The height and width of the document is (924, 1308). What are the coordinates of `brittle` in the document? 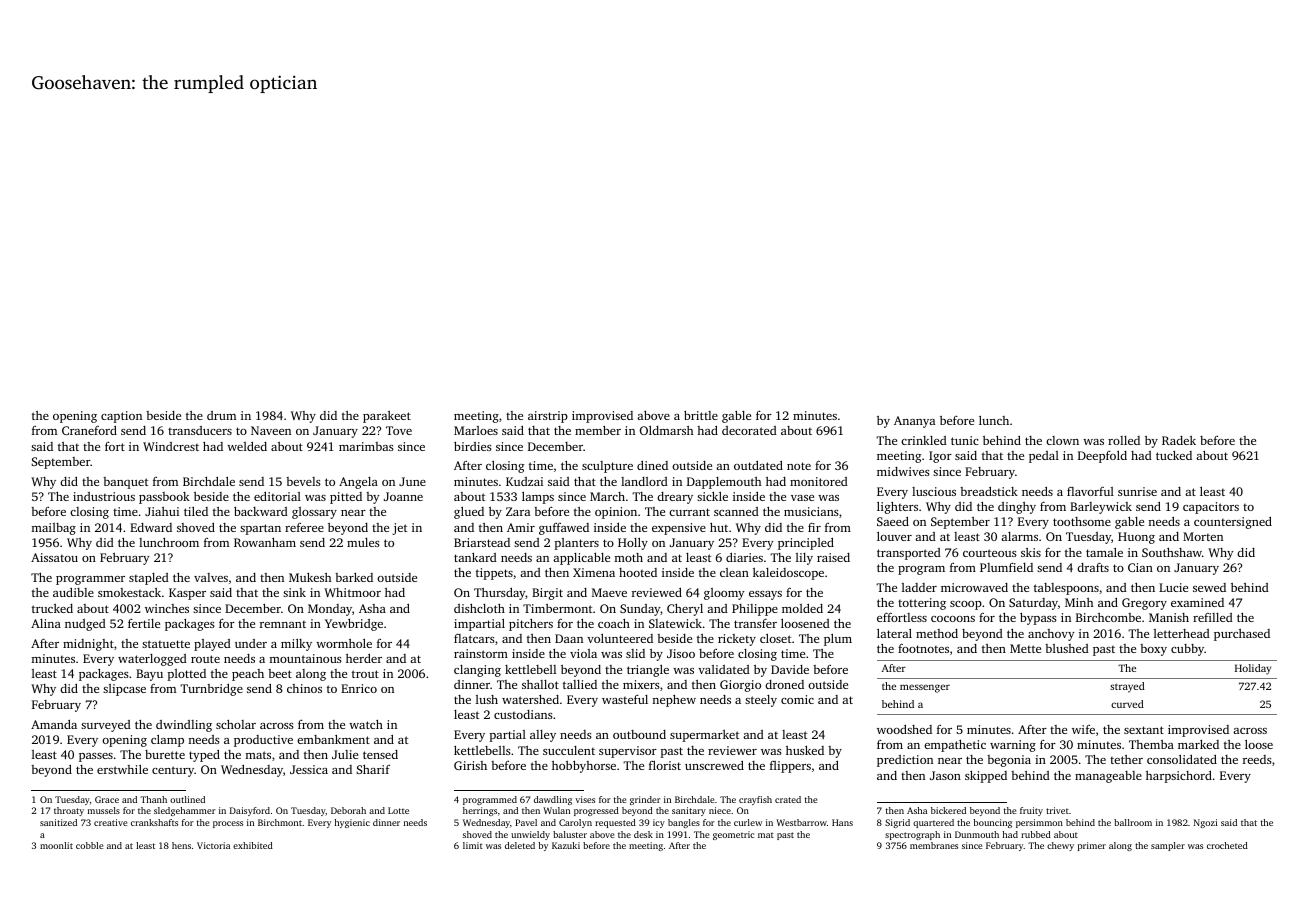 It's located at (701, 415).
